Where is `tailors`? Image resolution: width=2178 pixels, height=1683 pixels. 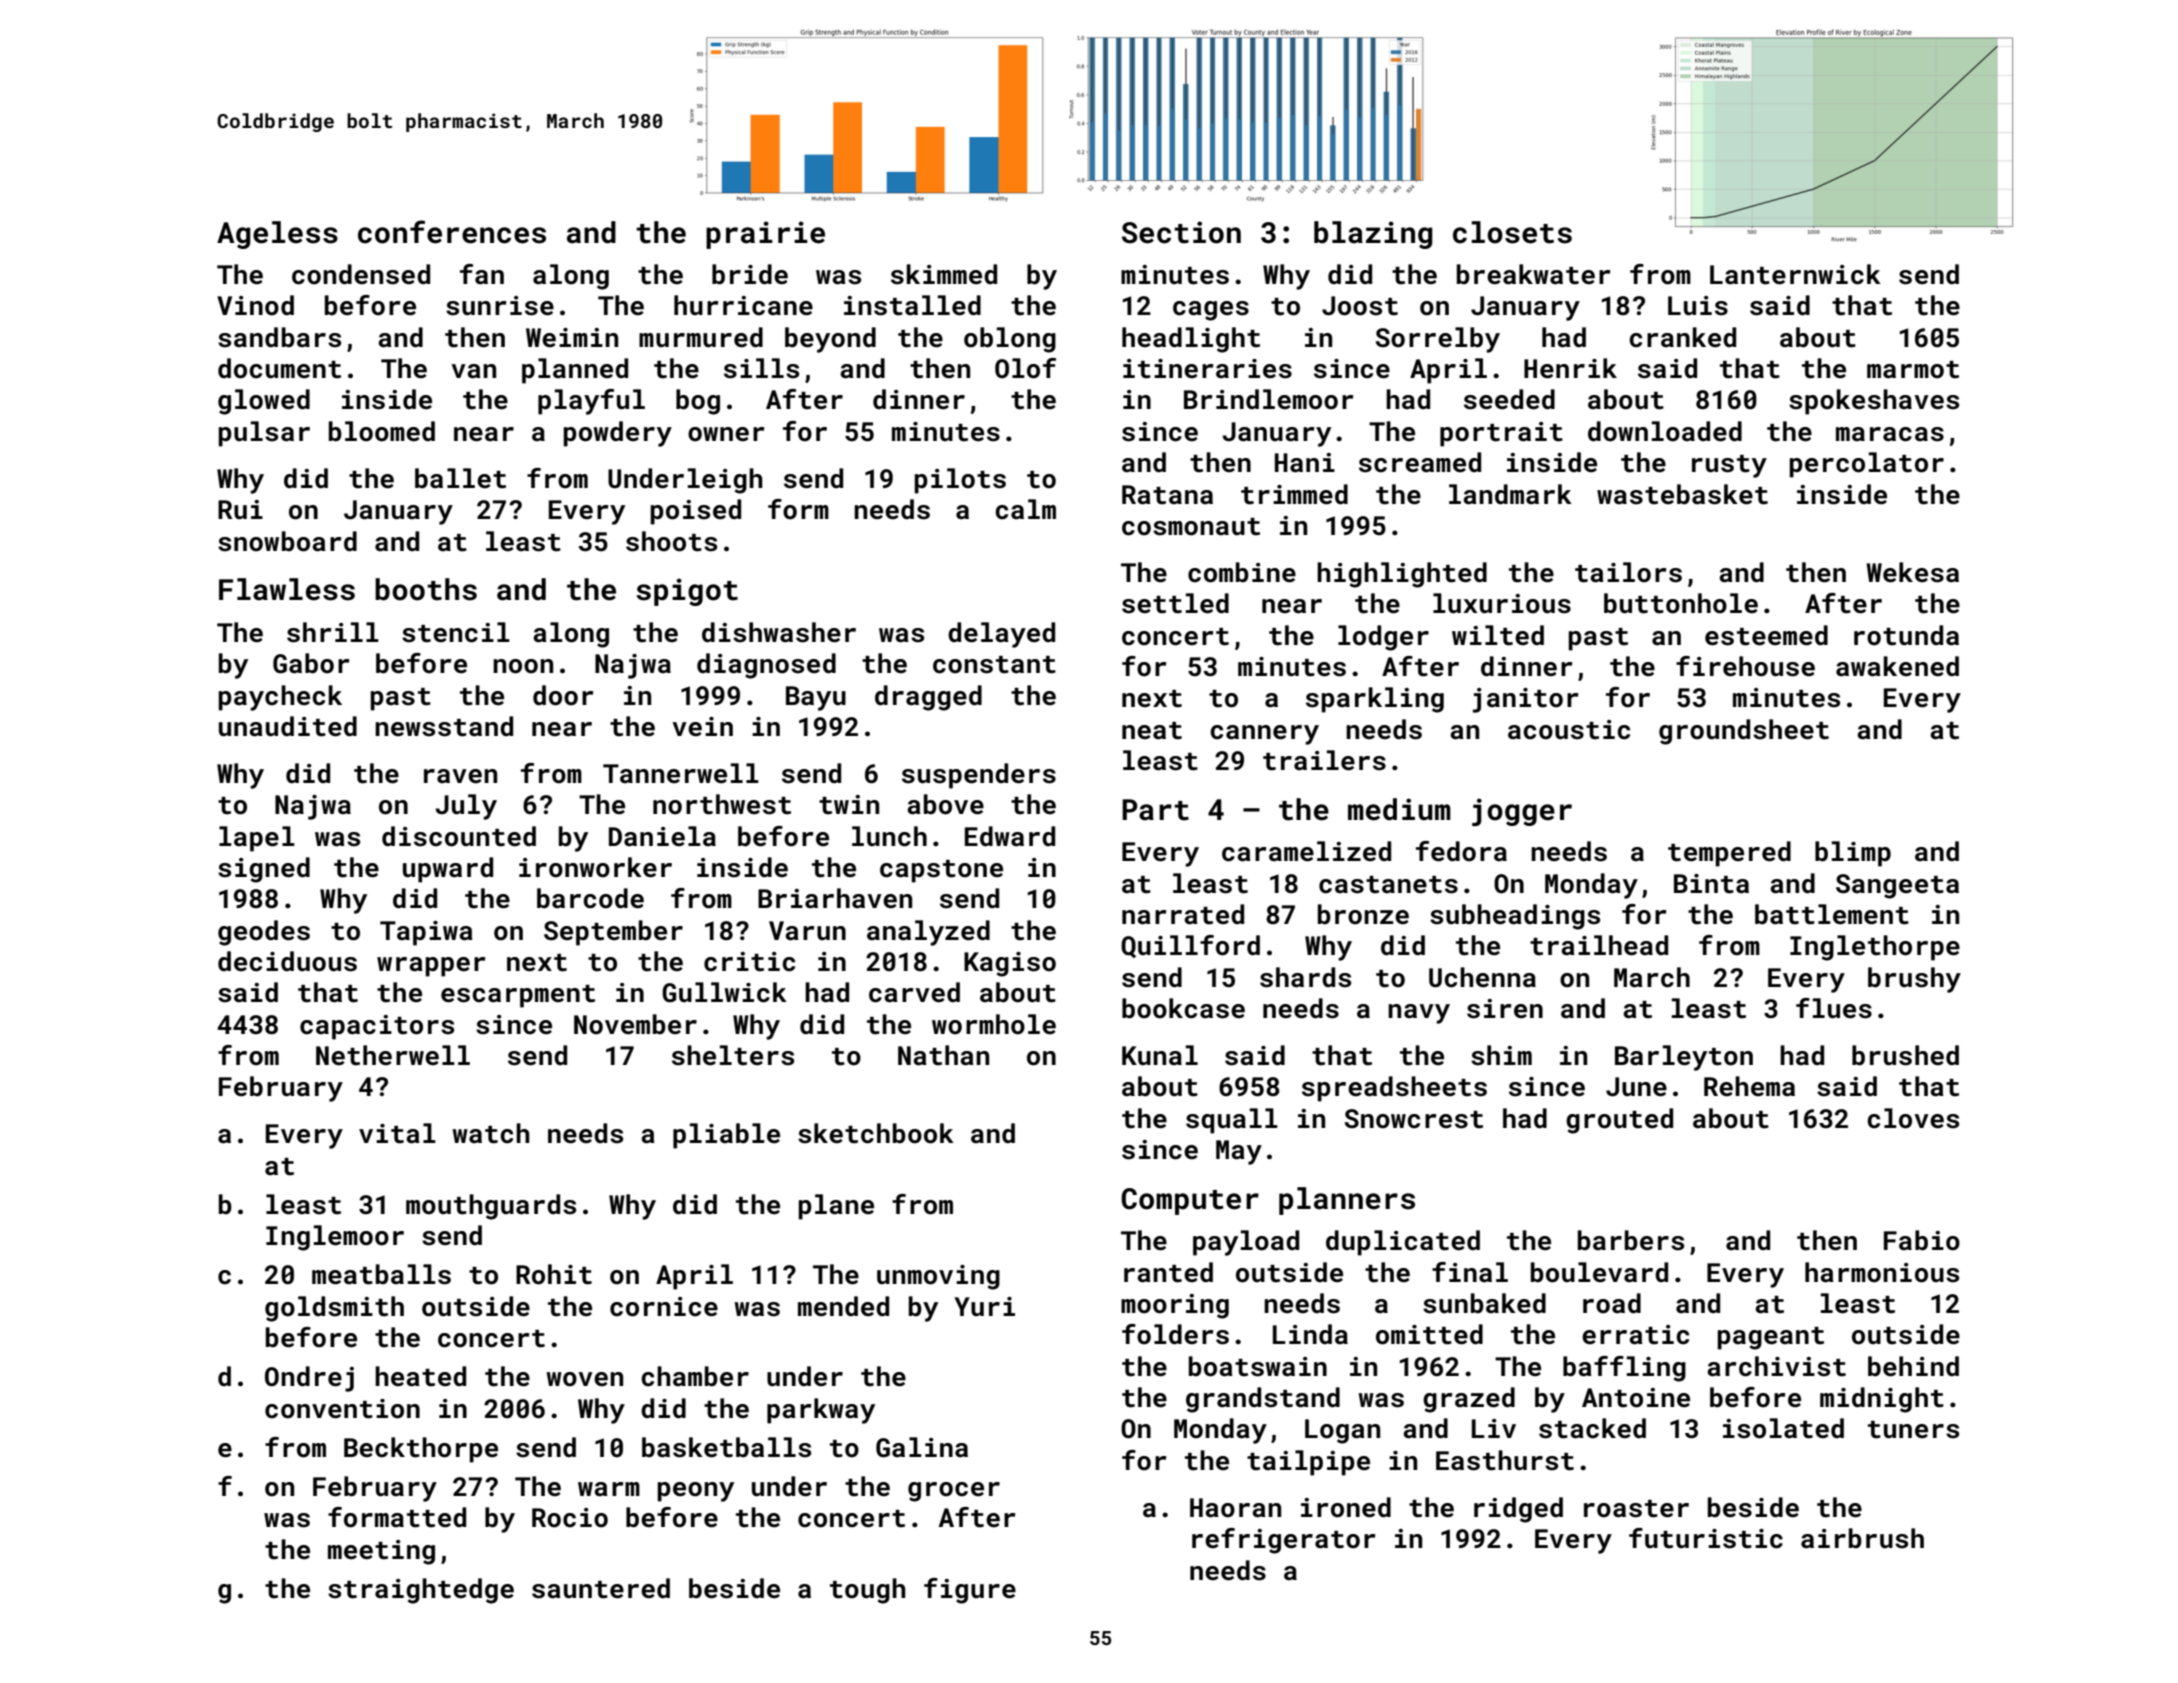
tailors is located at coordinates (1628, 572).
